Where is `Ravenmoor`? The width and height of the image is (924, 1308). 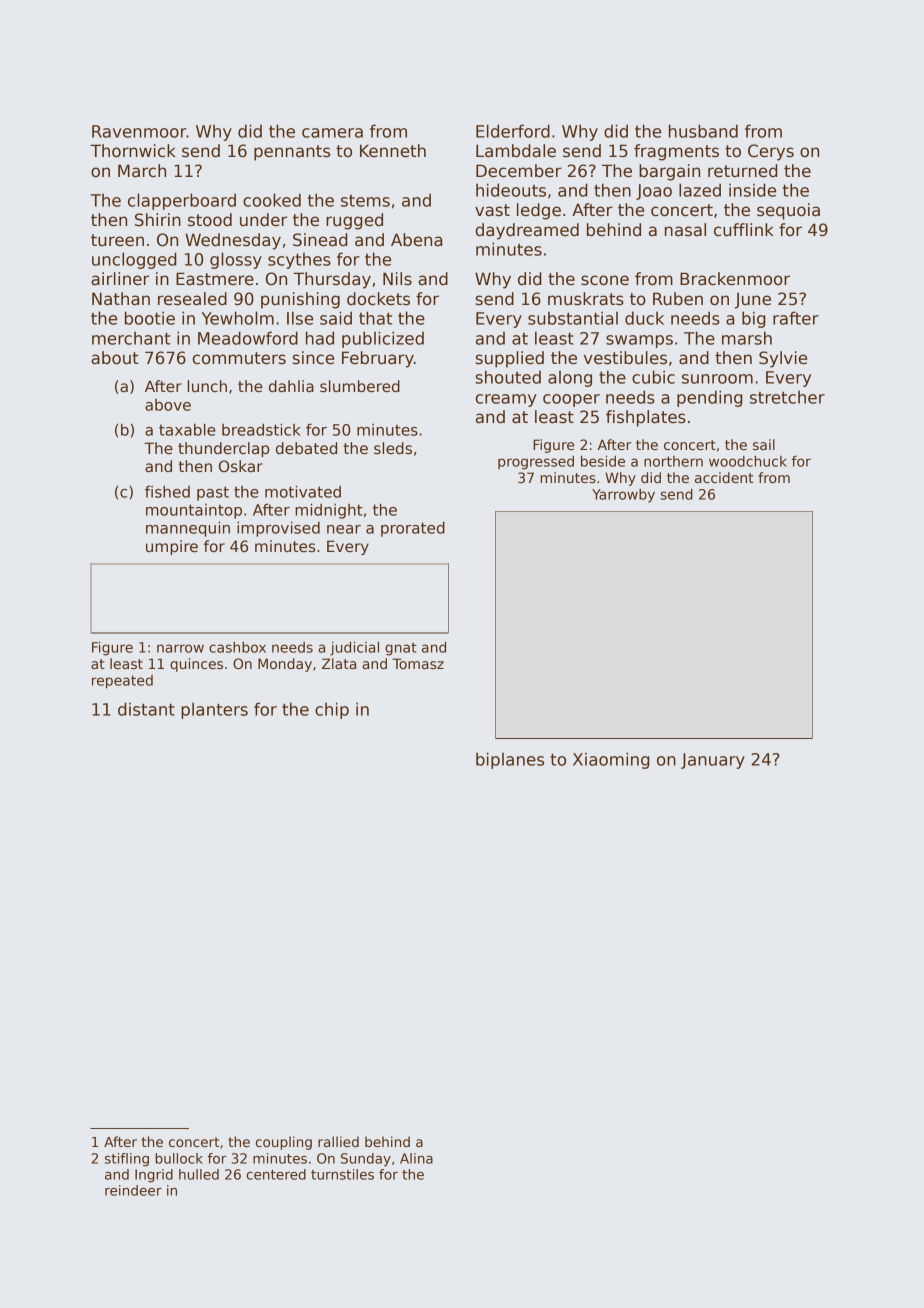 Ravenmoor is located at coordinates (139, 131).
